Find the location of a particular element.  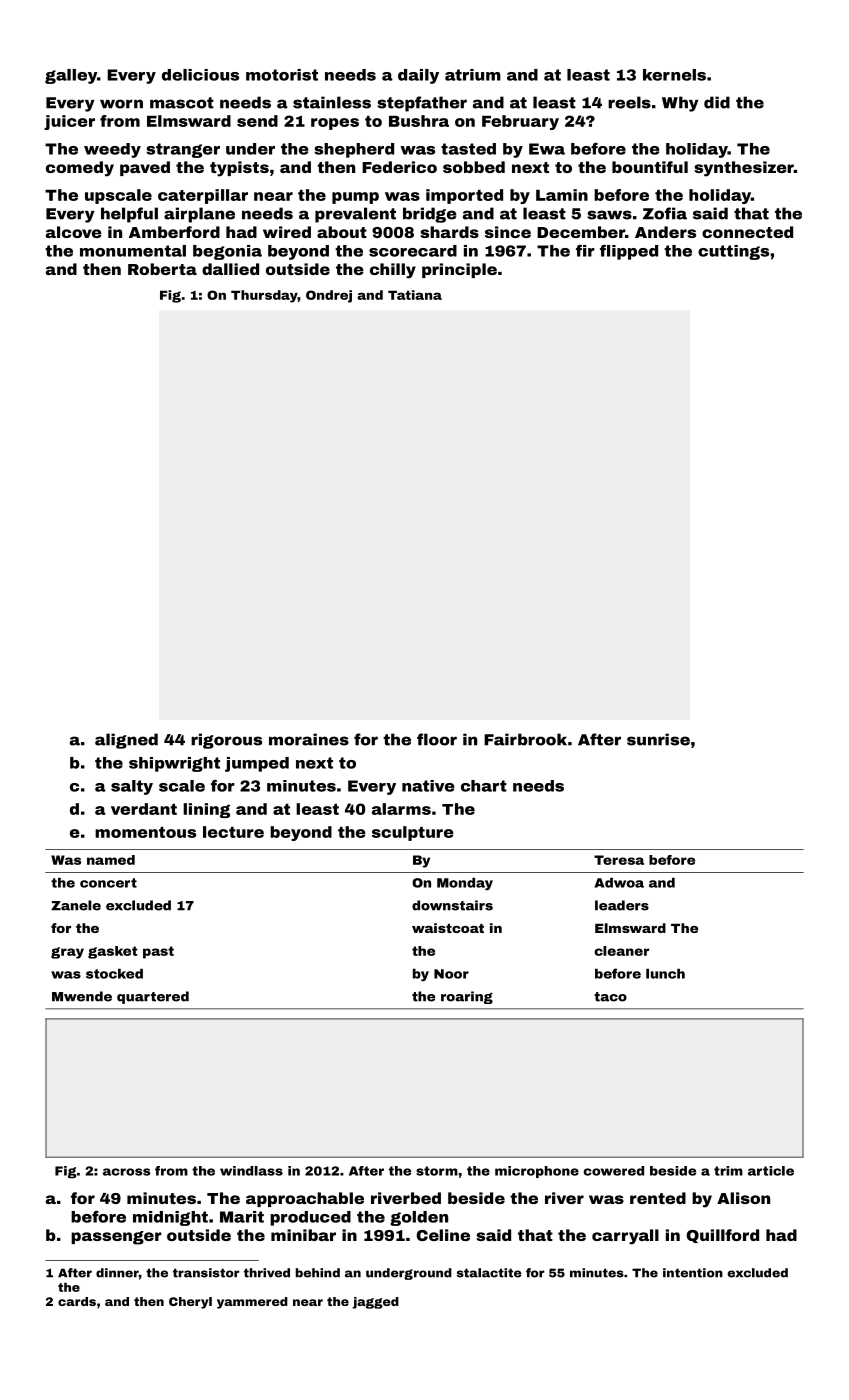

floor is located at coordinates (437, 739).
